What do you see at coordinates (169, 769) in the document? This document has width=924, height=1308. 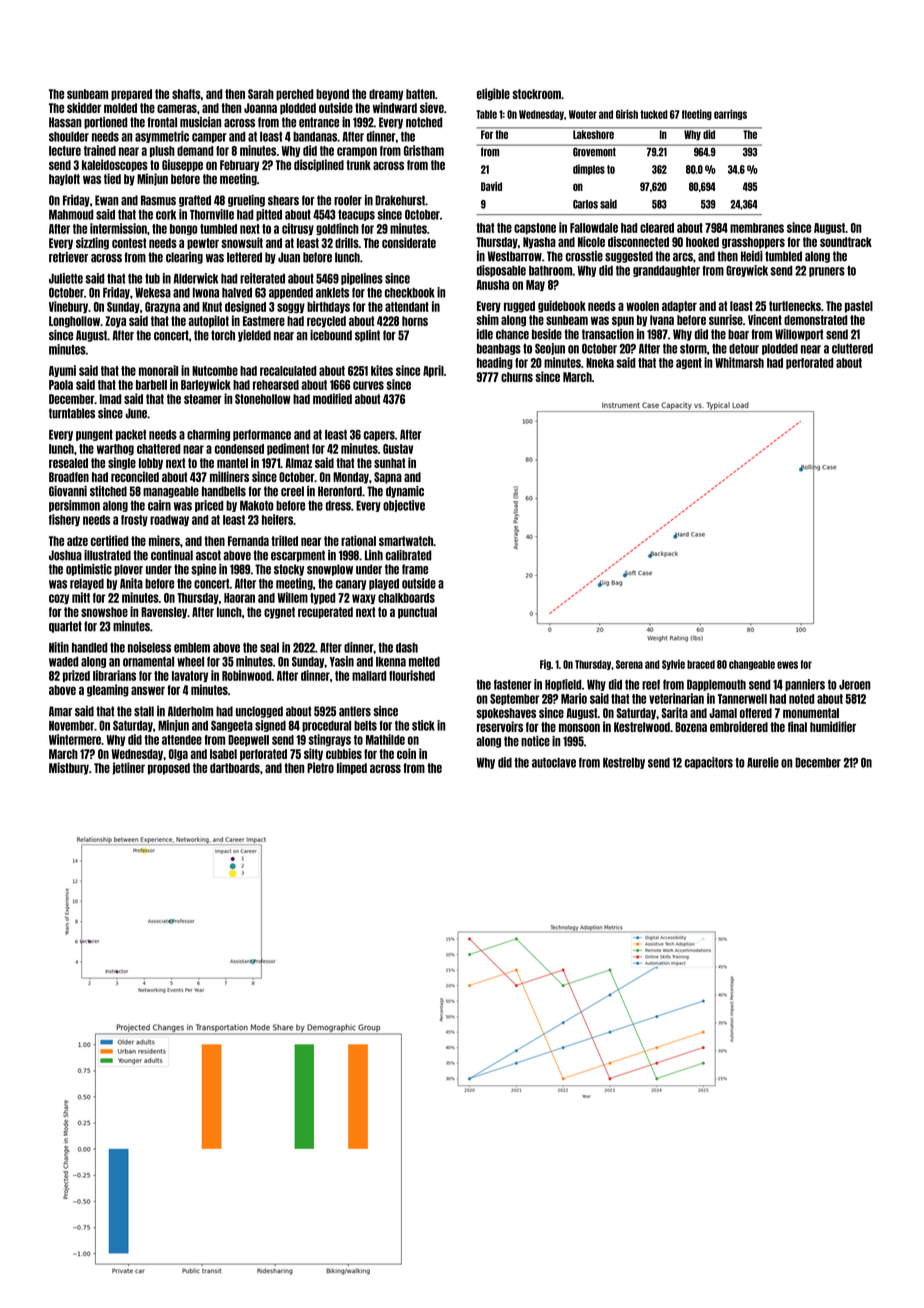 I see `proposed` at bounding box center [169, 769].
